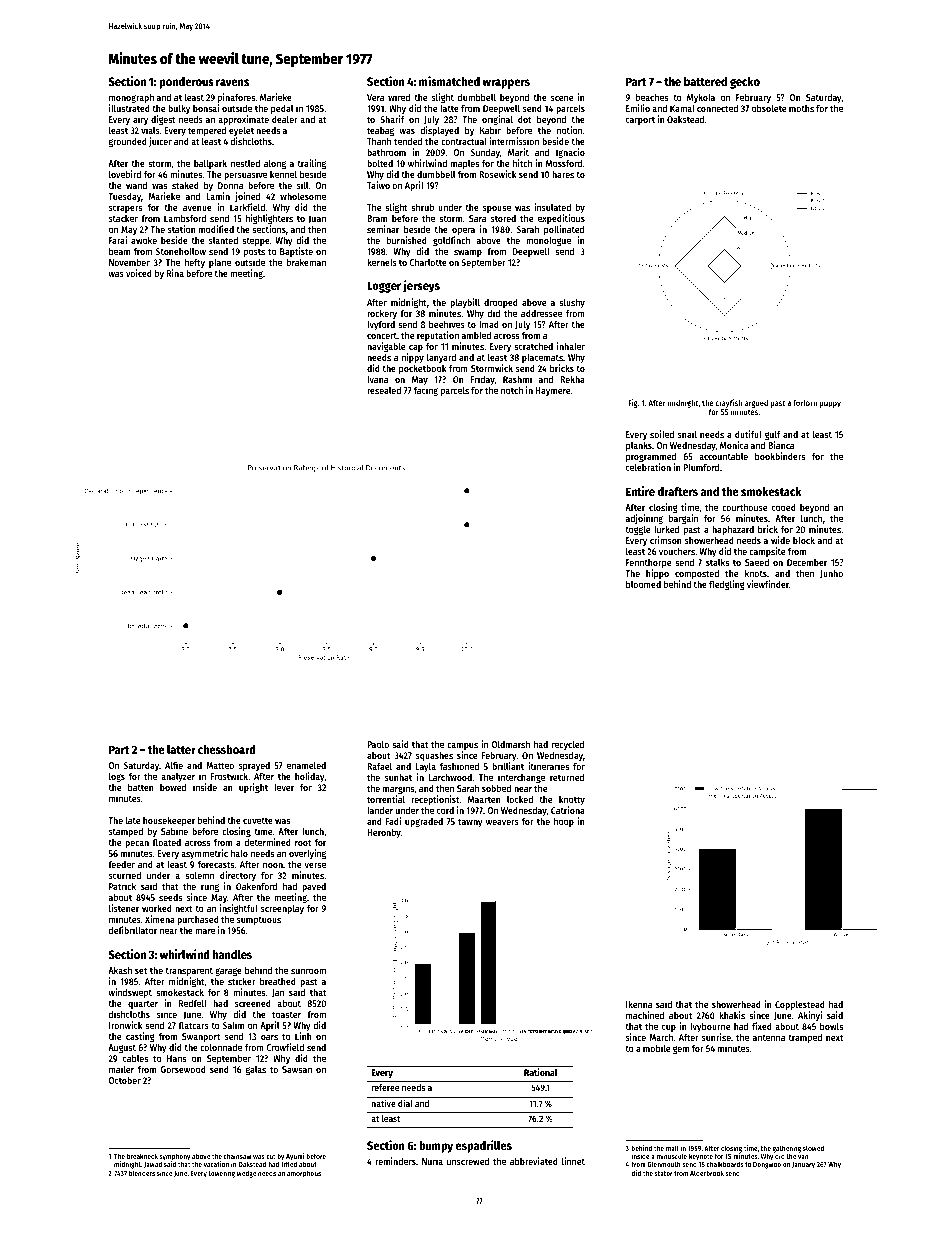  I want to click on blenders, so click(142, 1173).
